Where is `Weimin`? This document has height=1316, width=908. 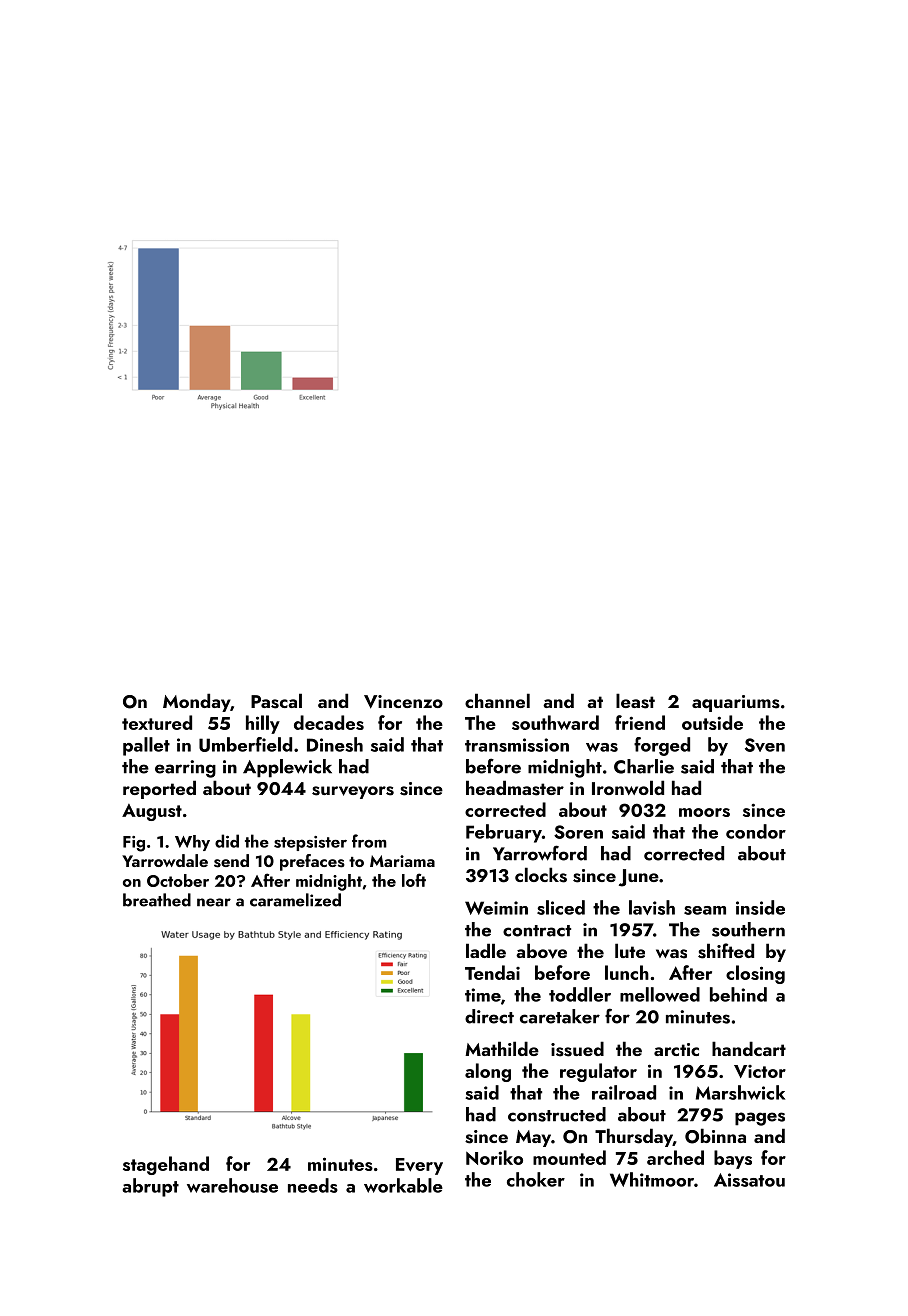 Weimin is located at coordinates (496, 908).
